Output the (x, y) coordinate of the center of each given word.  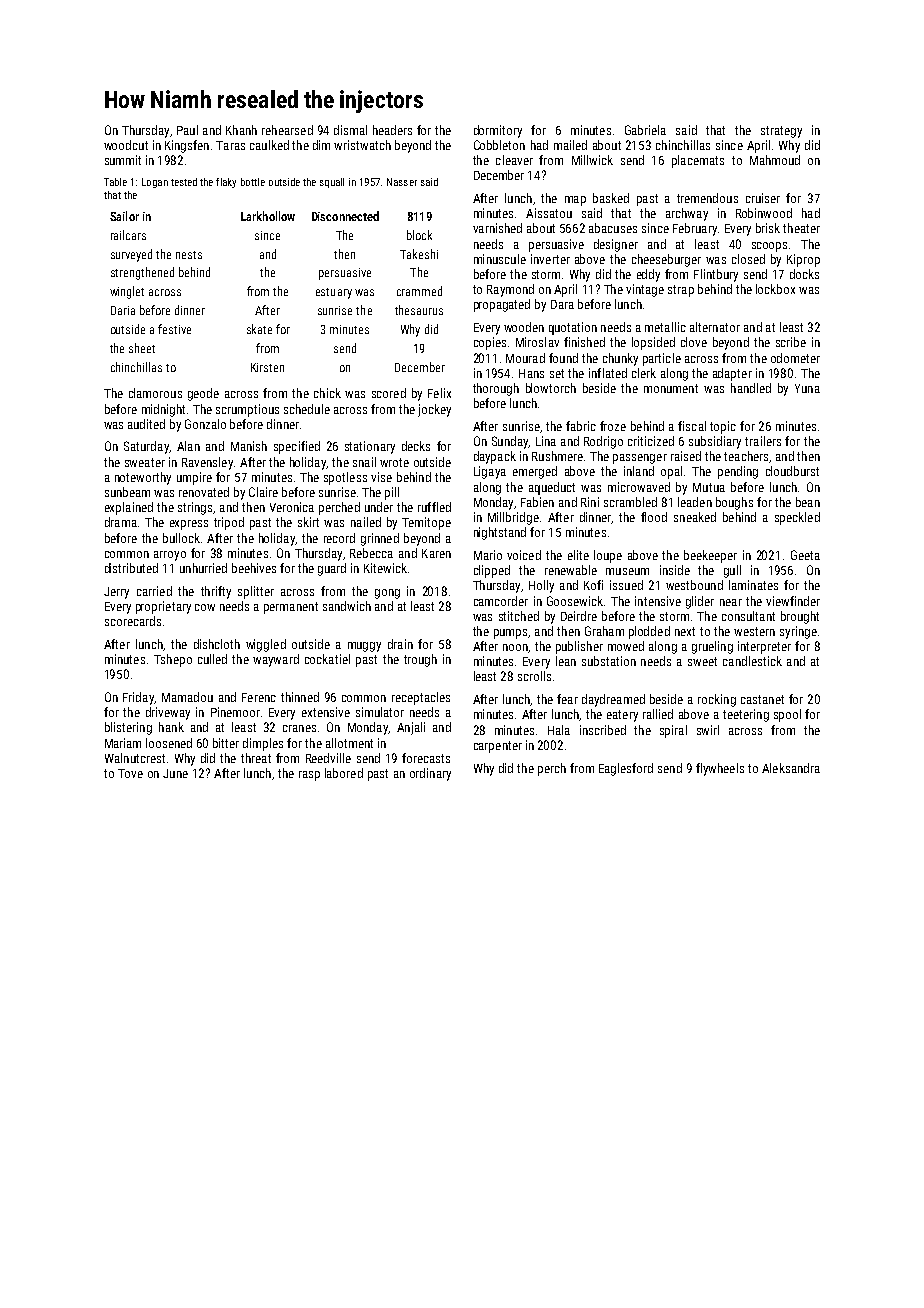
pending (738, 472)
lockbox (775, 289)
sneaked (695, 517)
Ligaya (490, 472)
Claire (263, 492)
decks (416, 446)
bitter (226, 743)
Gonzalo (205, 424)
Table (115, 182)
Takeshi (419, 254)
